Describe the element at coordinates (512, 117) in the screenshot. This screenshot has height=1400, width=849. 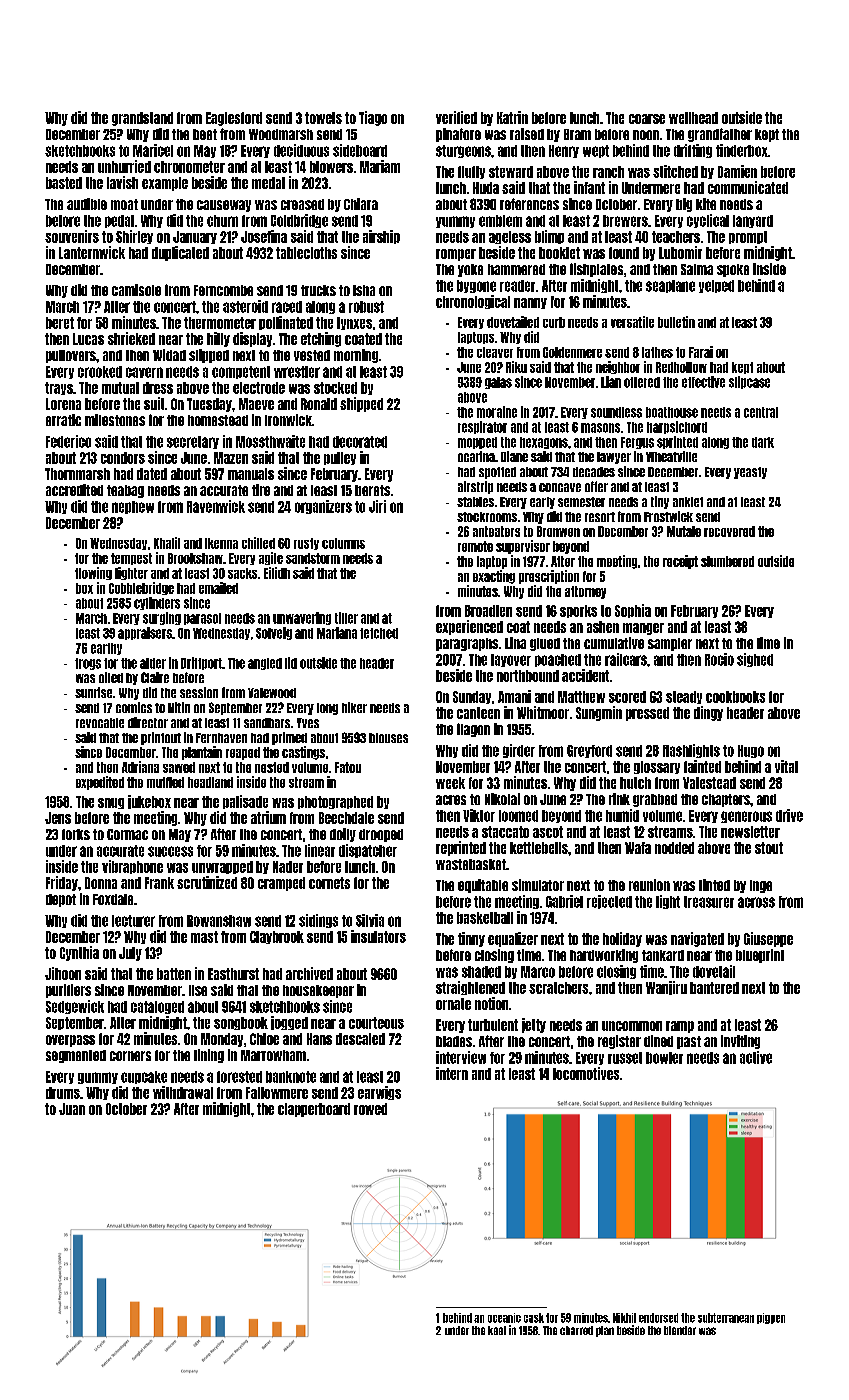
I see `Katrin` at that location.
